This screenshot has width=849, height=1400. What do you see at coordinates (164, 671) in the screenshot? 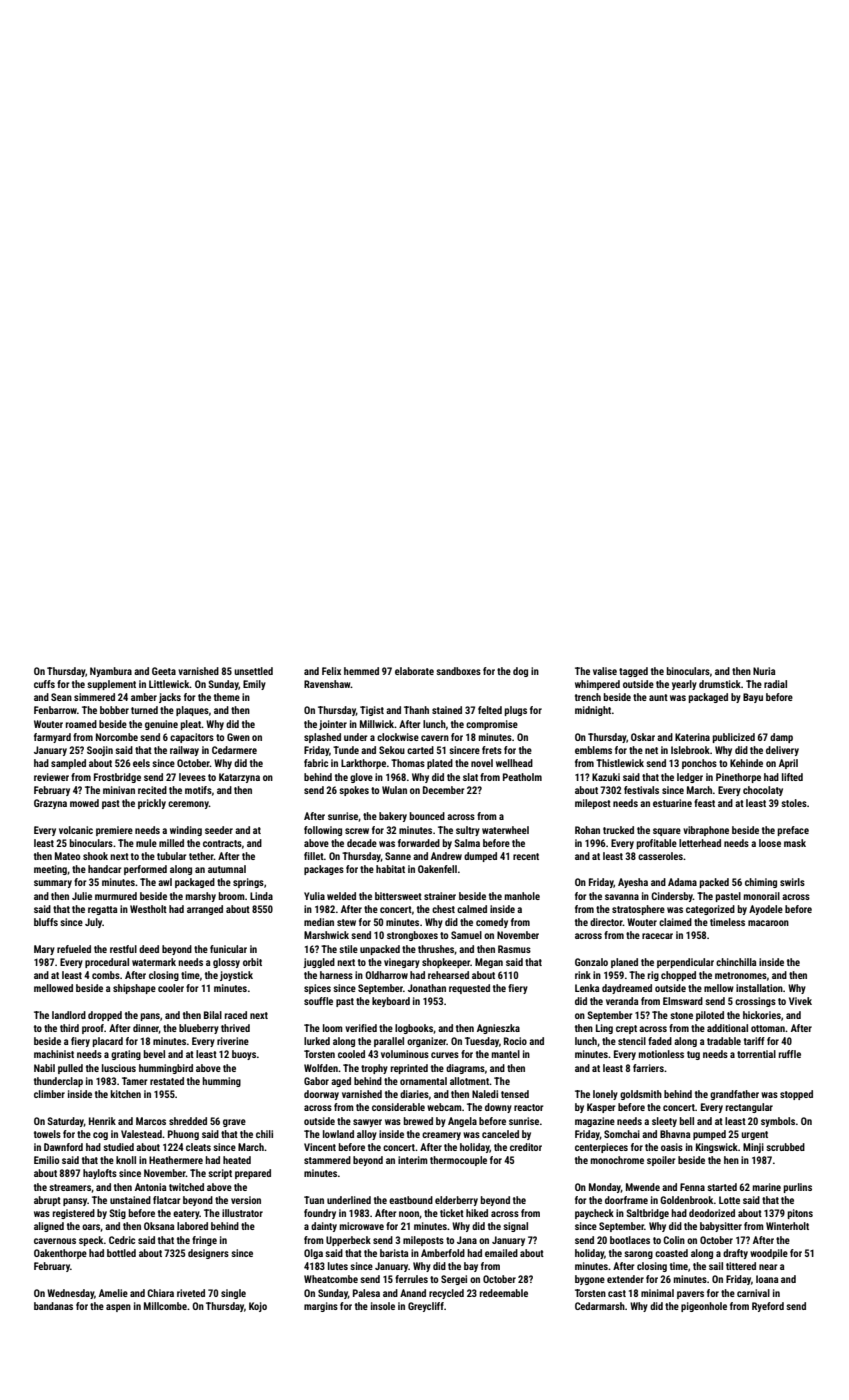
I see `Geeta` at bounding box center [164, 671].
